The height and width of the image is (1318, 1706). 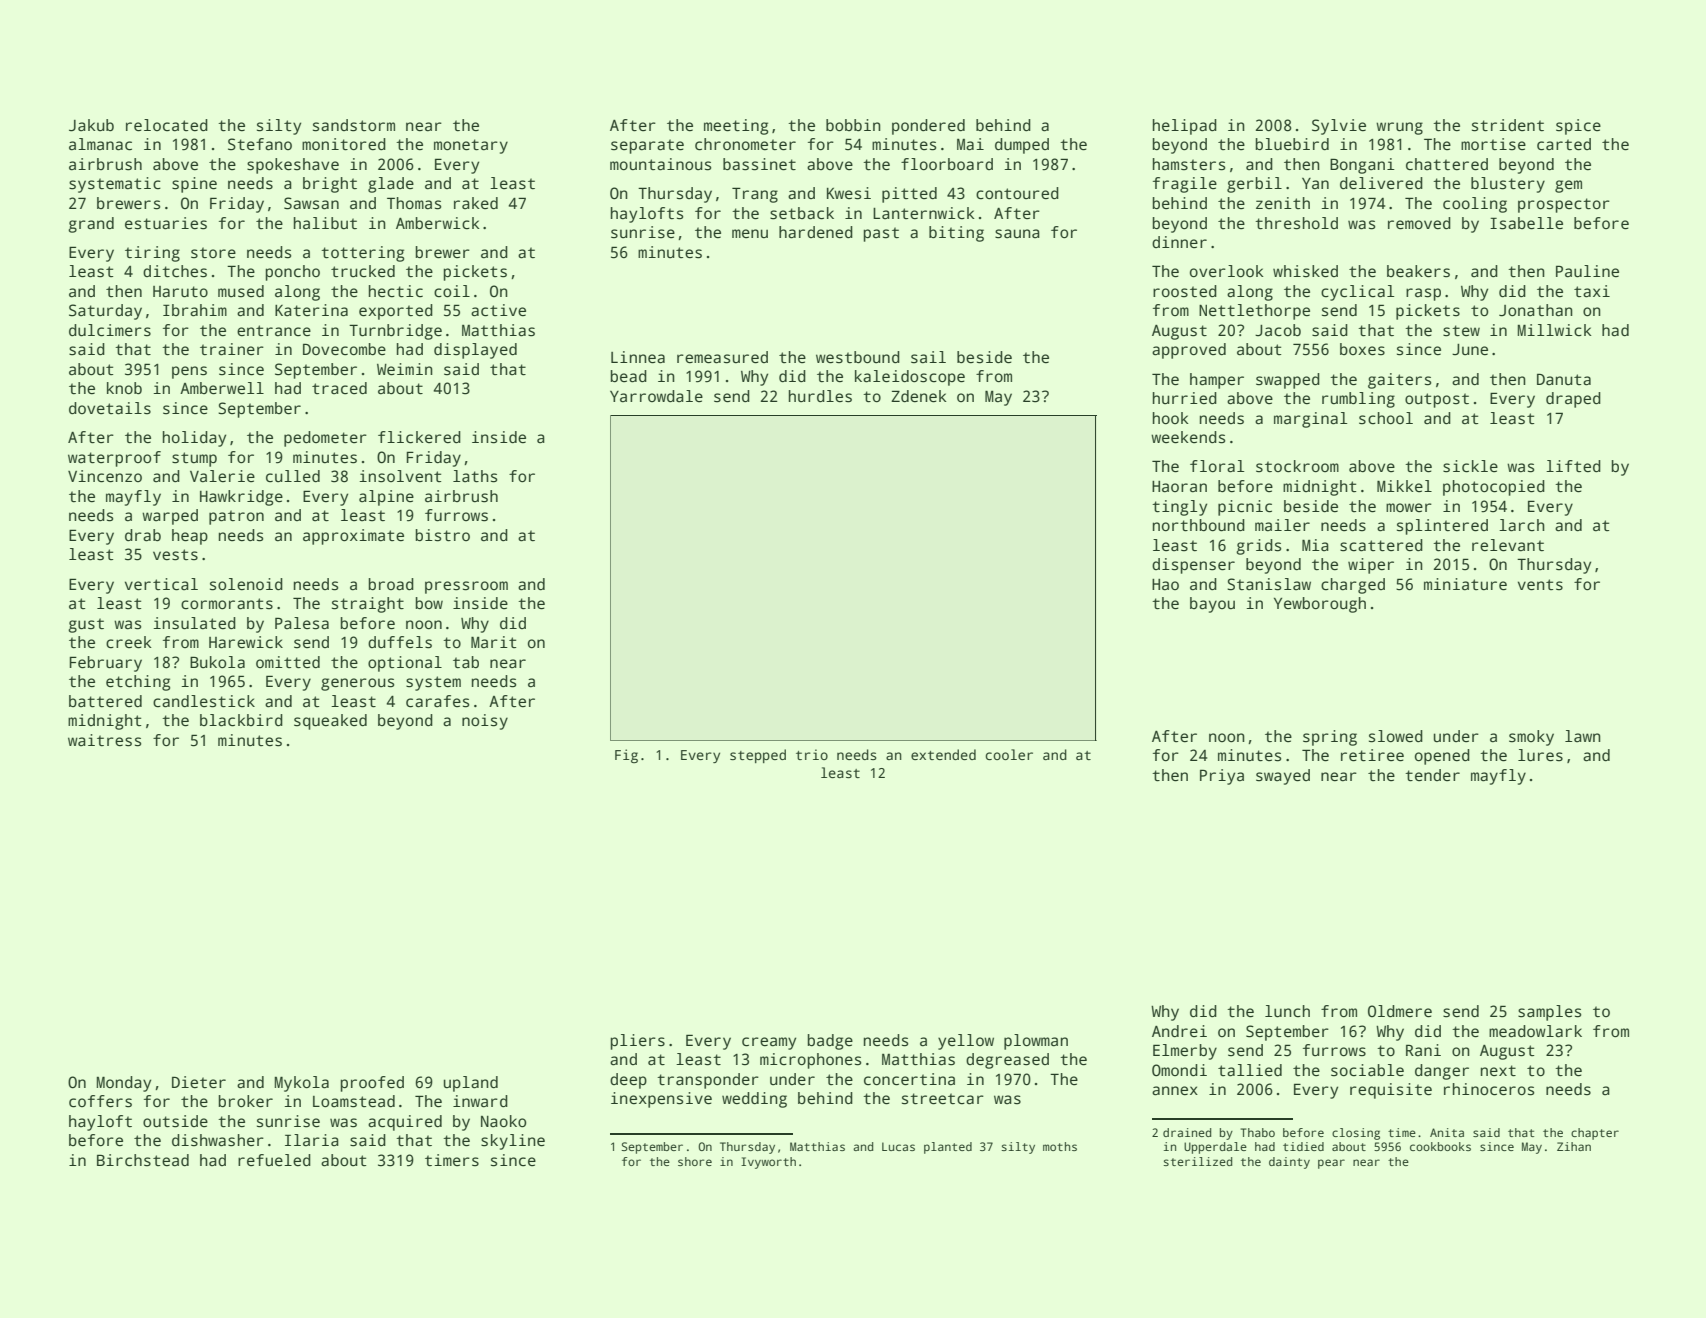 What do you see at coordinates (1465, 584) in the image?
I see `miniature` at bounding box center [1465, 584].
